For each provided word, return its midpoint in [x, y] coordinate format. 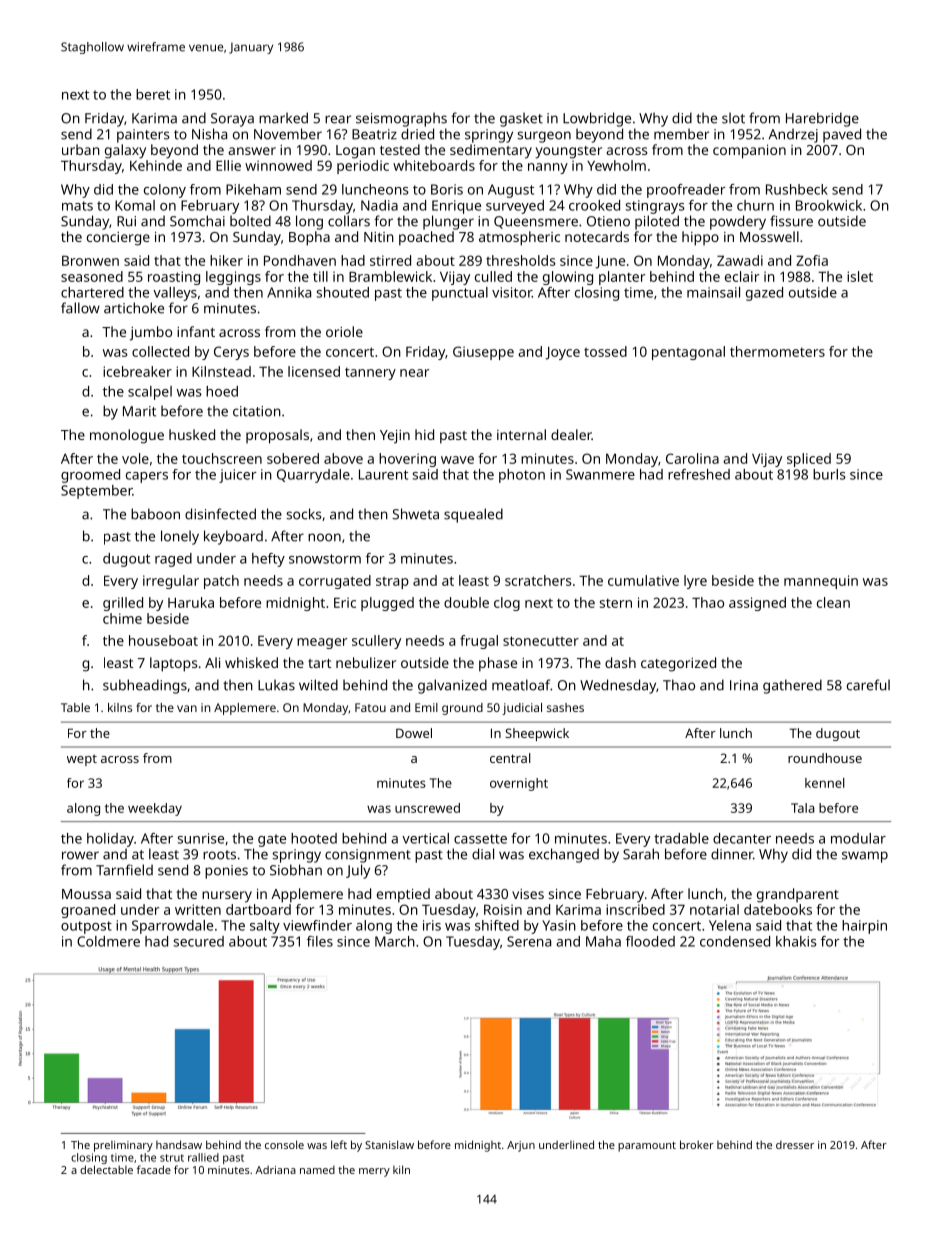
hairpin [864, 927]
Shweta [415, 514]
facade [154, 1169]
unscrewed [427, 808]
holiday [110, 840]
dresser [795, 1145]
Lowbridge [597, 119]
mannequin [821, 582]
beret [153, 94]
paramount [647, 1147]
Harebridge [822, 119]
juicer [237, 476]
